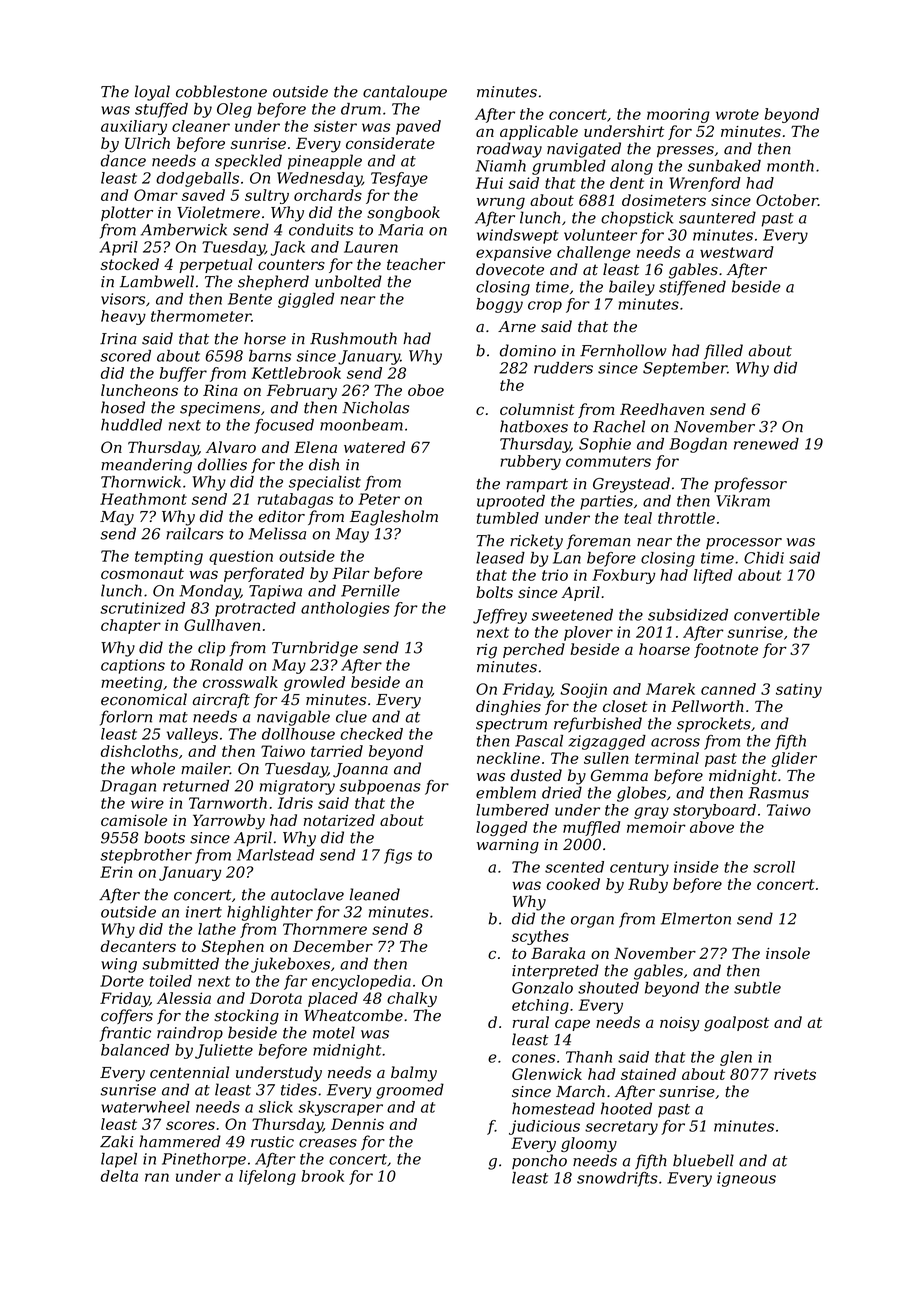  Describe the element at coordinates (705, 184) in the page. I see `Wrenford` at that location.
